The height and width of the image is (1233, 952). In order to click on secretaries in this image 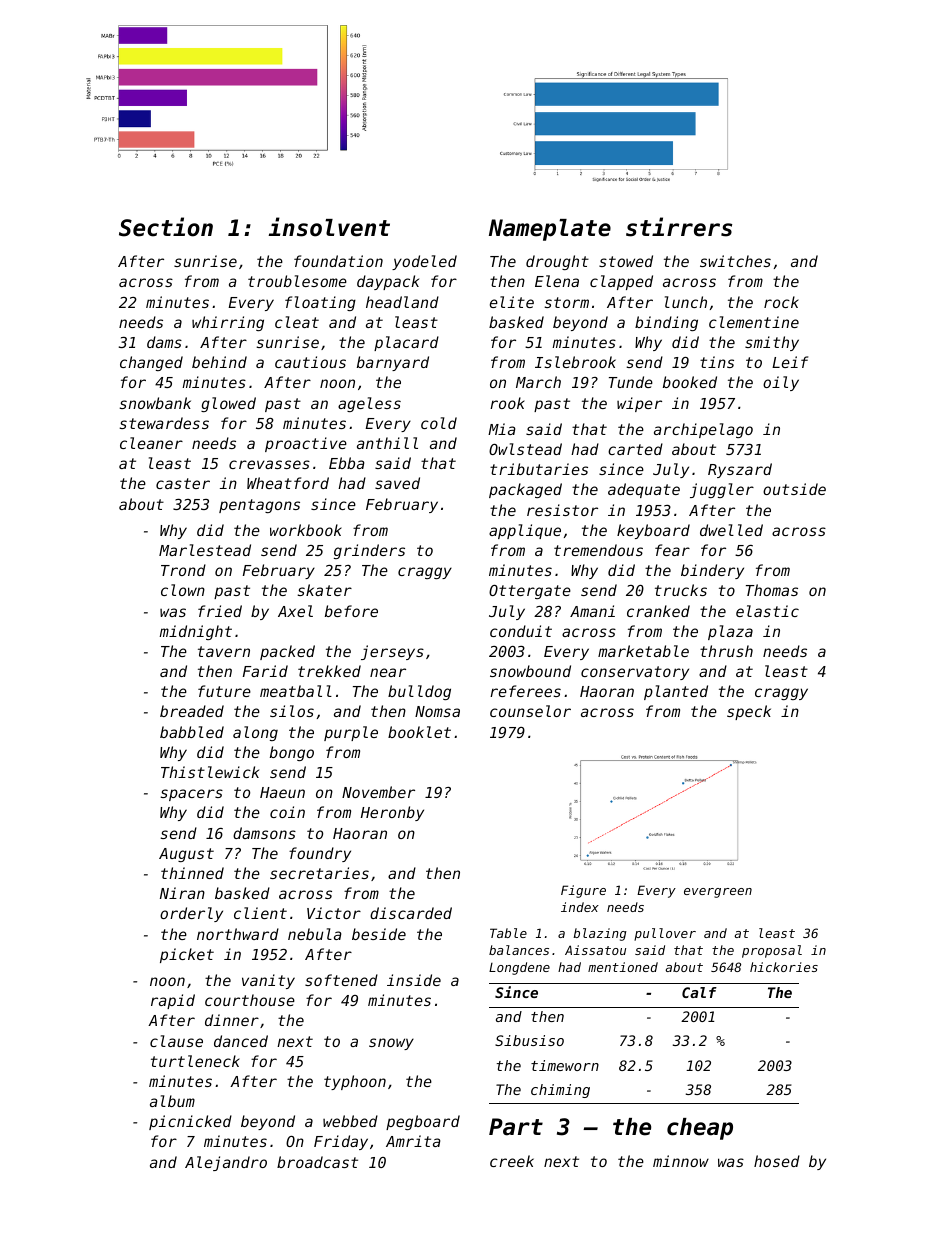, I will do `click(319, 873)`.
